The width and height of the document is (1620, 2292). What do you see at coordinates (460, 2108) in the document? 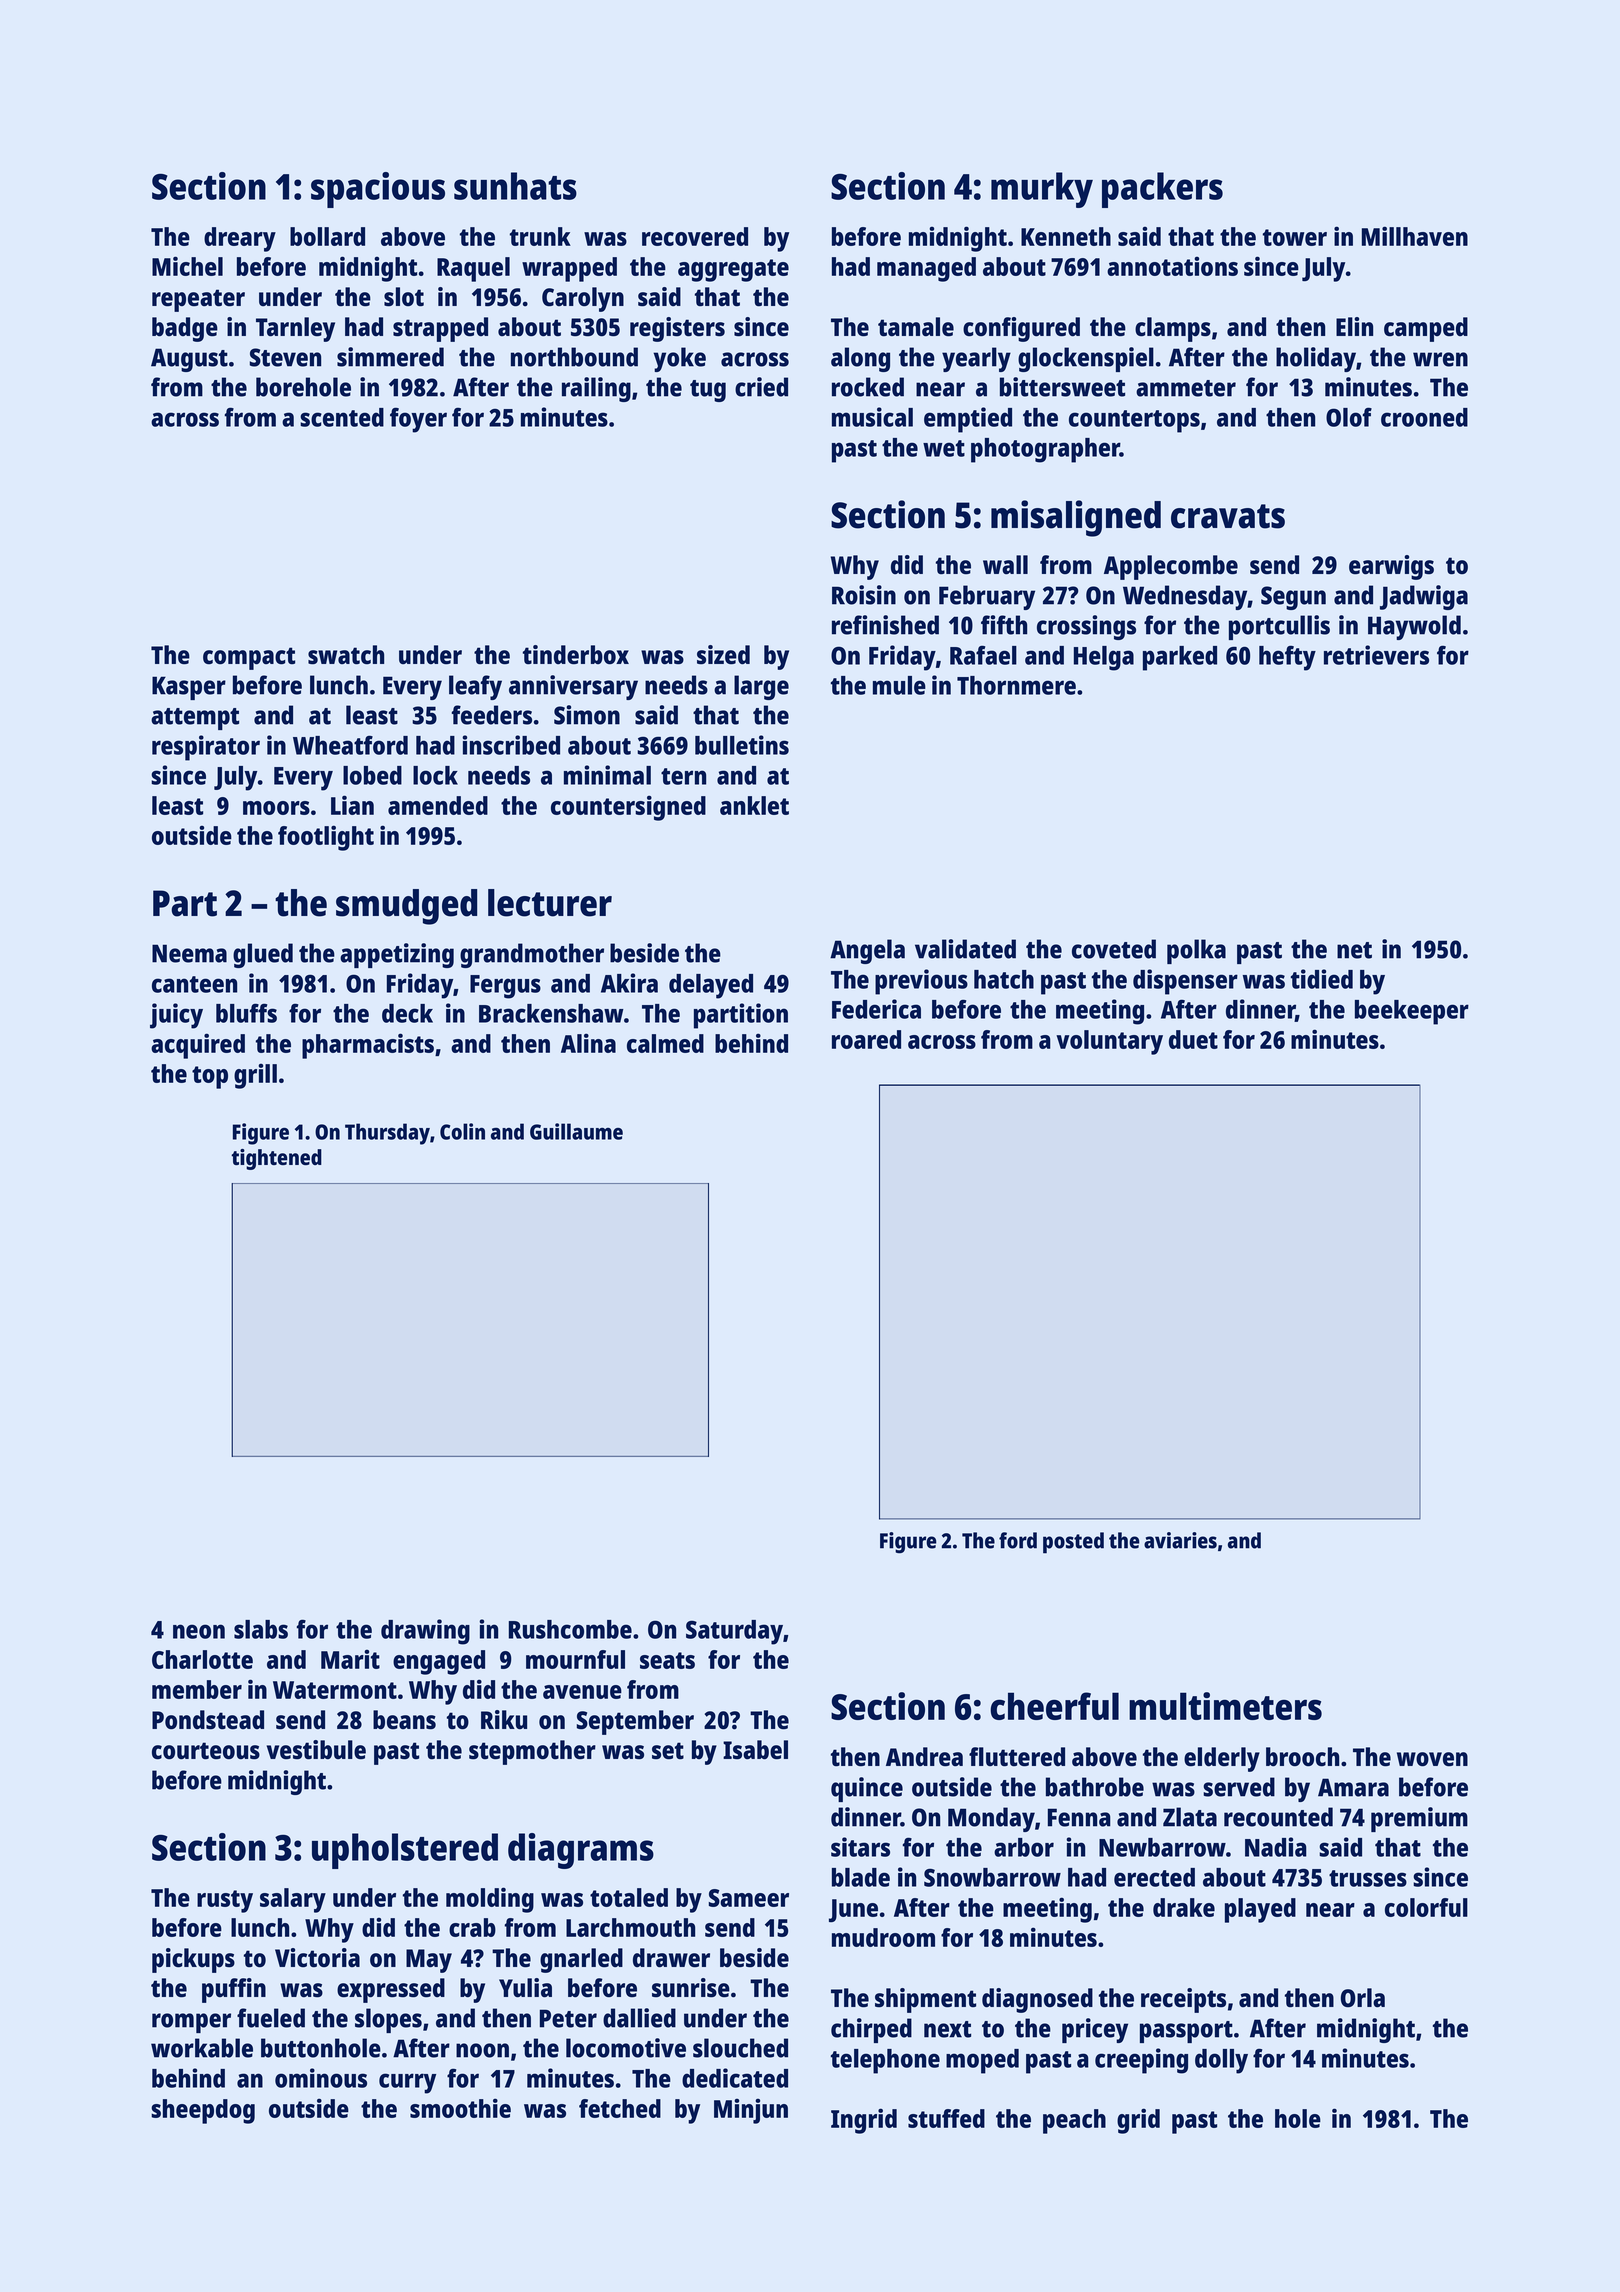
I see `smoothie` at bounding box center [460, 2108].
